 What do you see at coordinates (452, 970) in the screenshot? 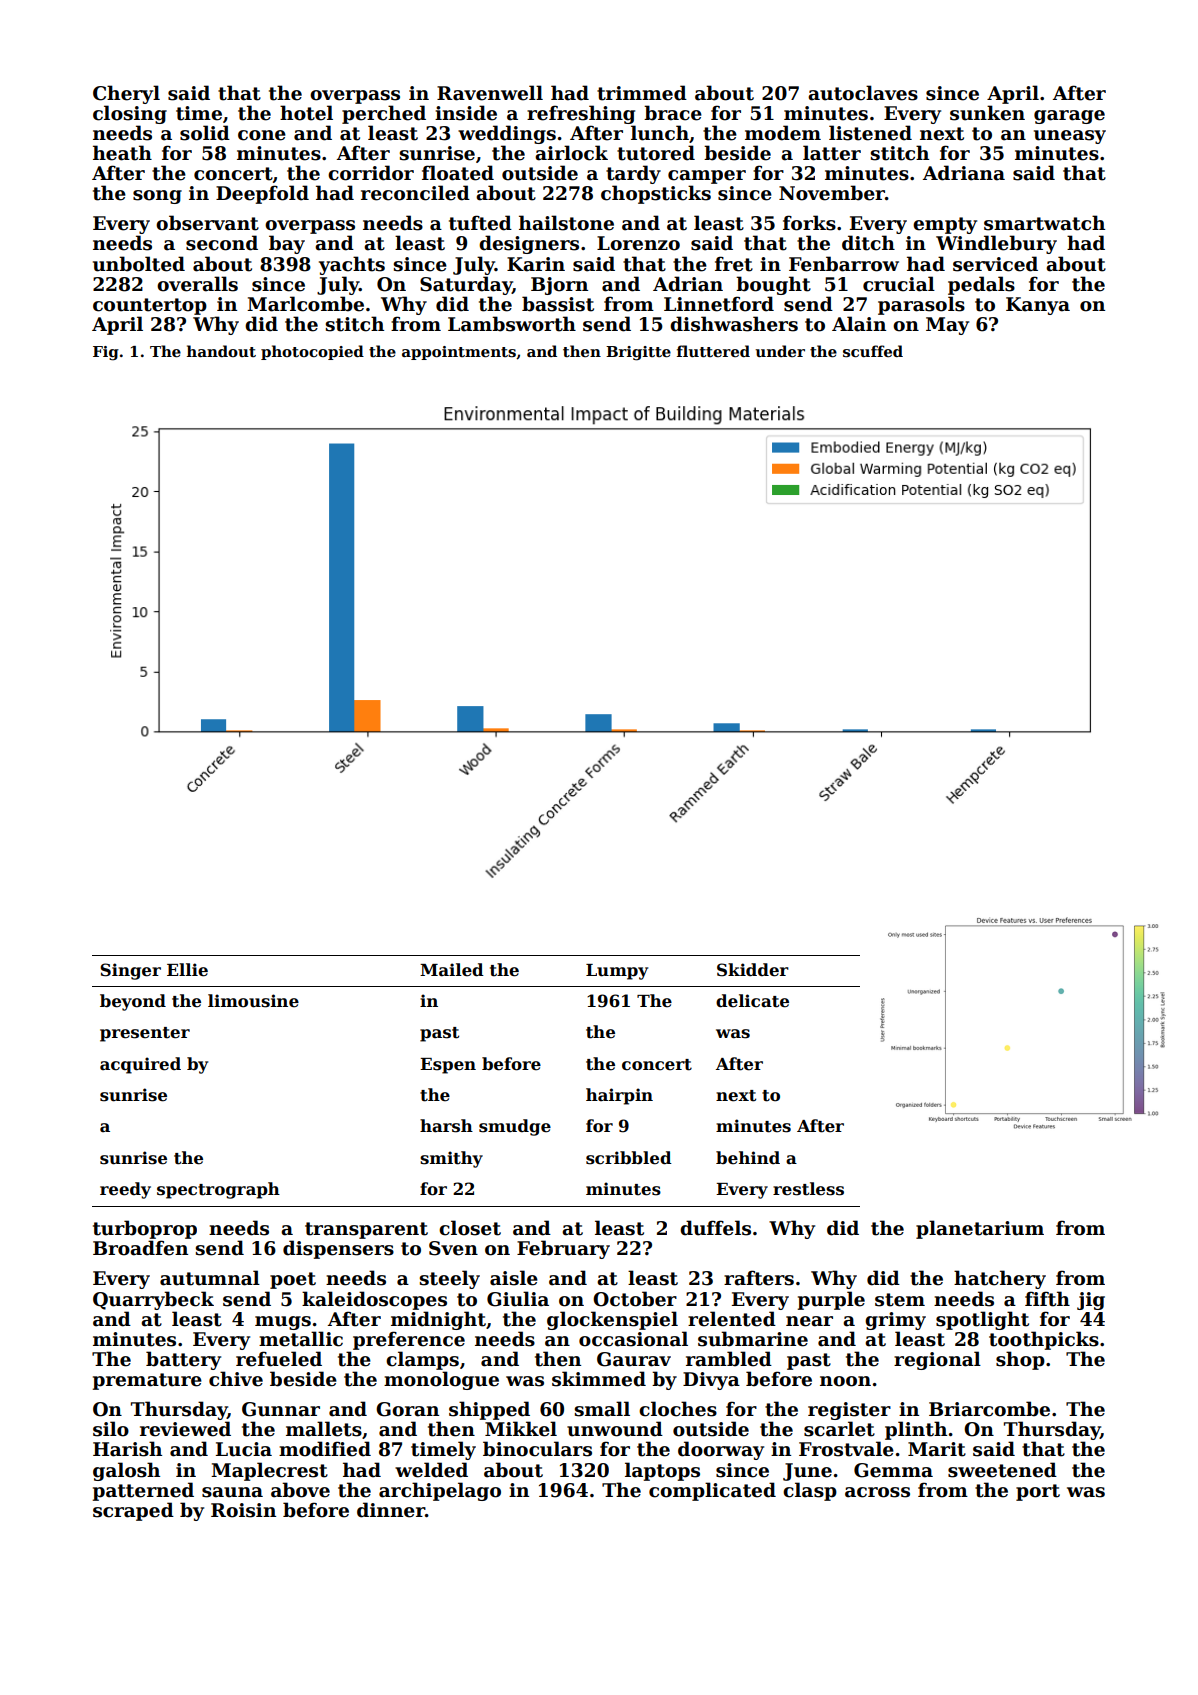
I see `Mailed` at bounding box center [452, 970].
